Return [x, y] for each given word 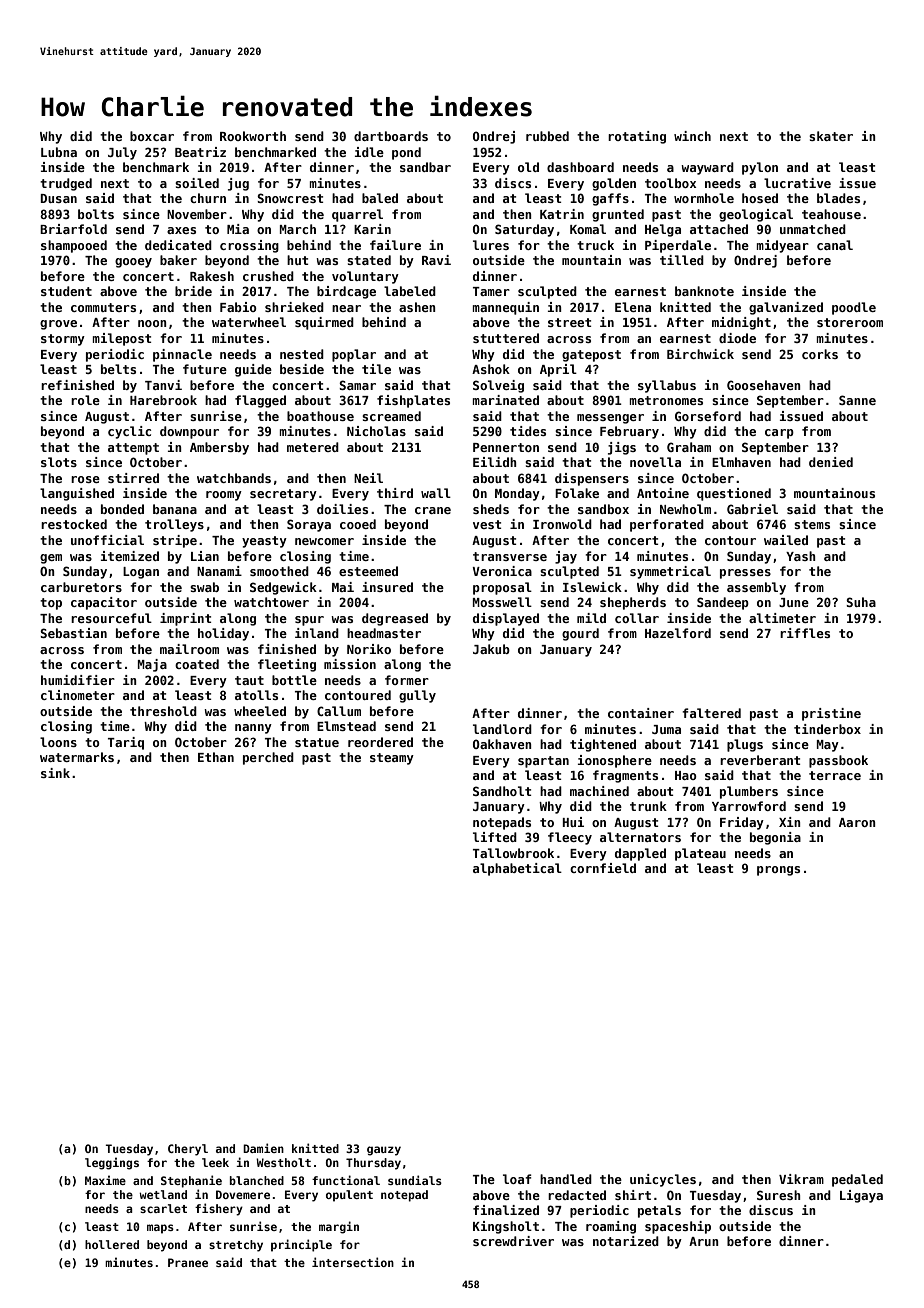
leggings [112, 1163]
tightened [603, 745]
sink [55, 773]
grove [58, 325]
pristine [831, 714]
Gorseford [708, 416]
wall [436, 493]
